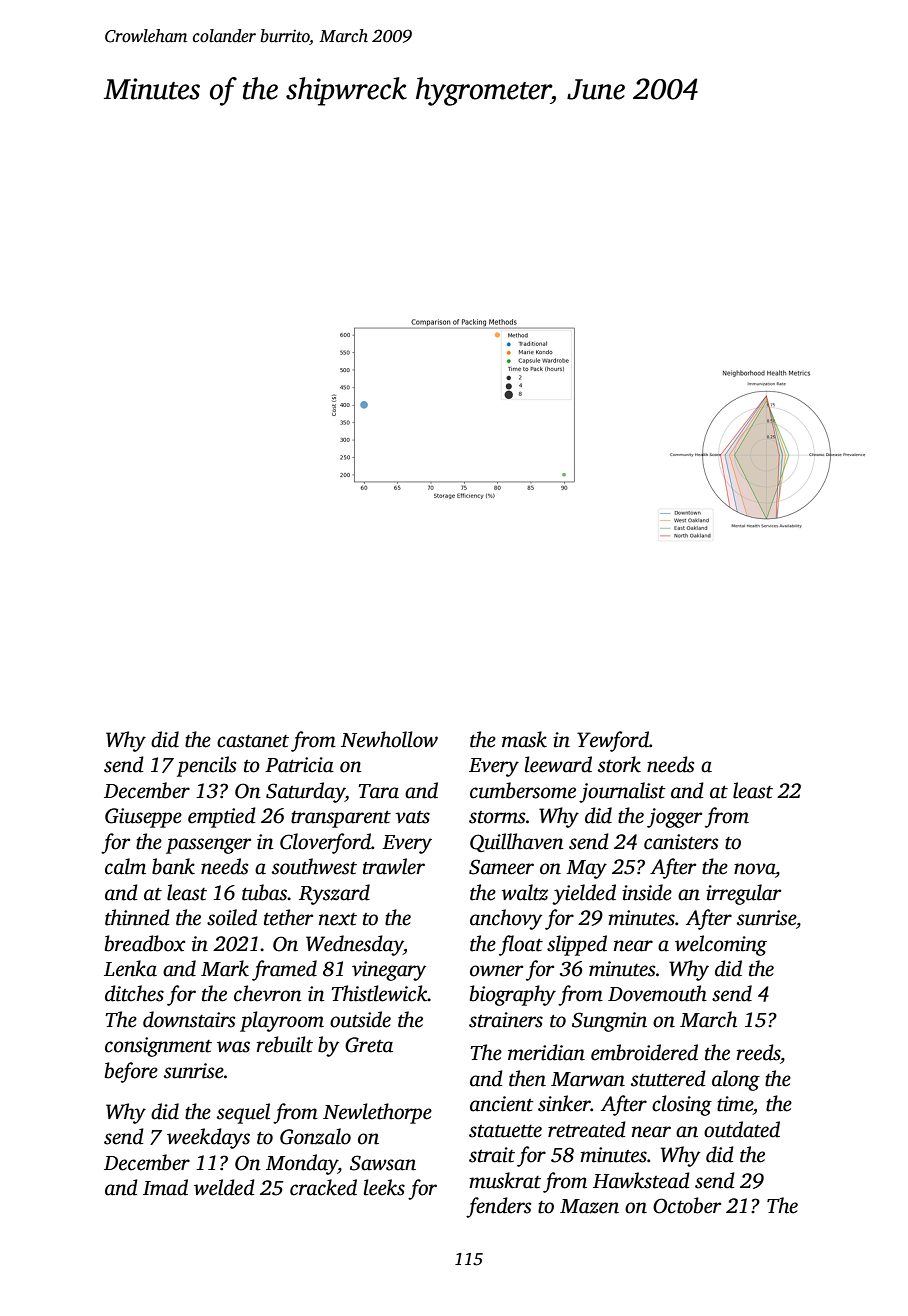  Describe the element at coordinates (253, 741) in the document. I see `castanet` at that location.
